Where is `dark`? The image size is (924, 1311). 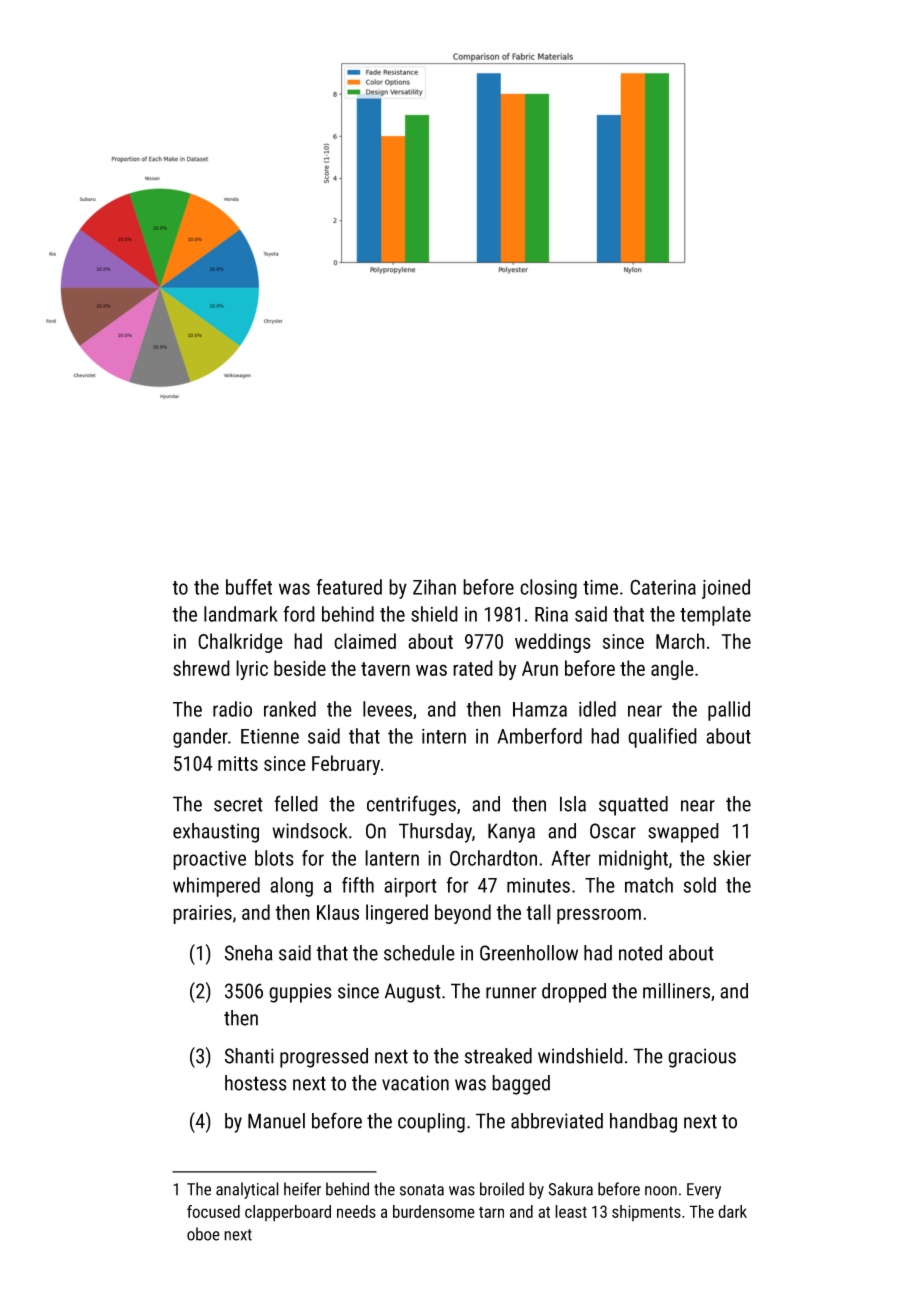 dark is located at coordinates (732, 1211).
